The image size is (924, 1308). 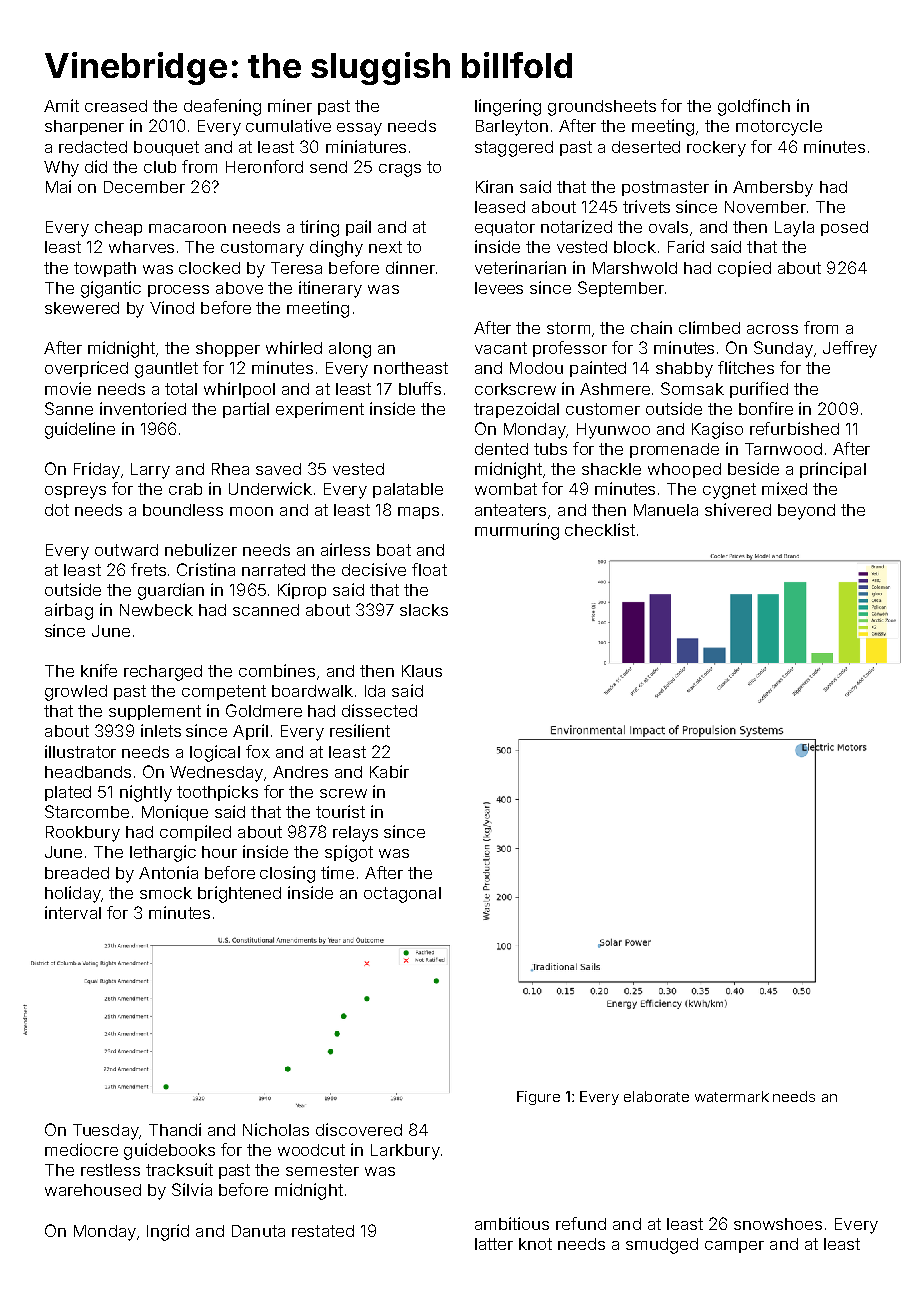 What do you see at coordinates (141, 247) in the page?
I see `wharves` at bounding box center [141, 247].
